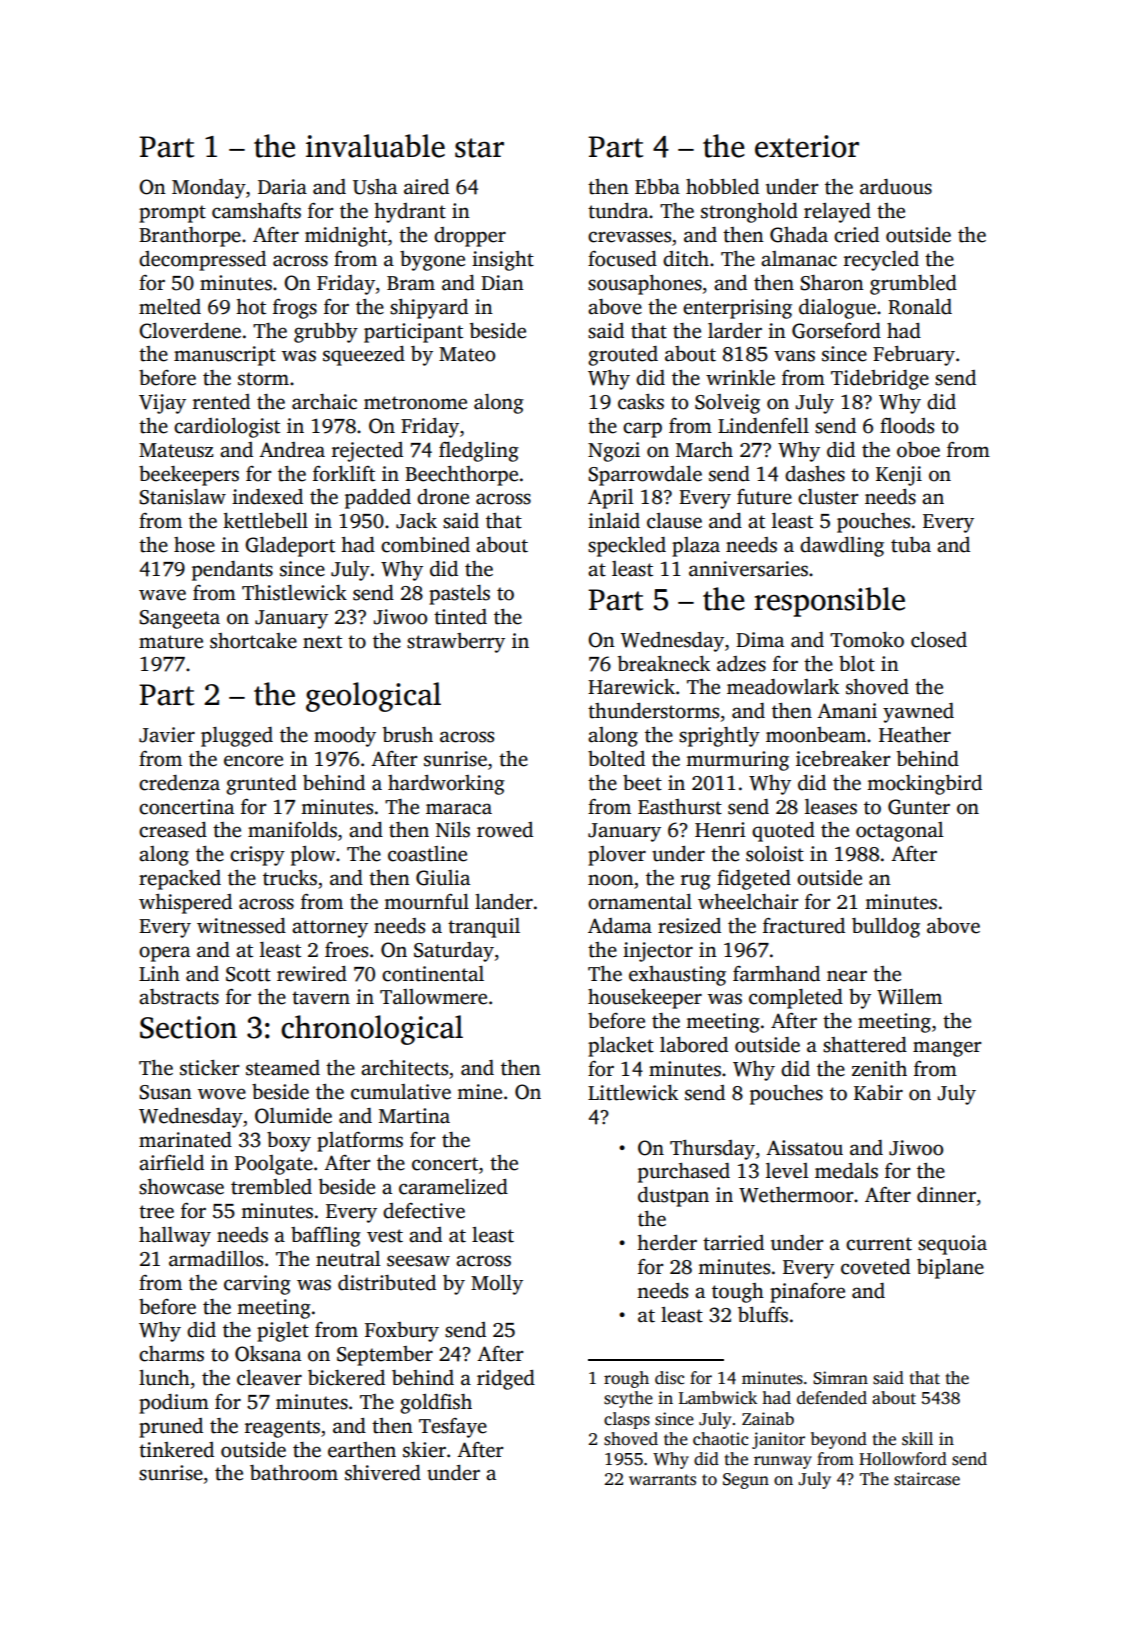 The width and height of the screenshot is (1130, 1636). What do you see at coordinates (503, 261) in the screenshot?
I see `insight` at bounding box center [503, 261].
